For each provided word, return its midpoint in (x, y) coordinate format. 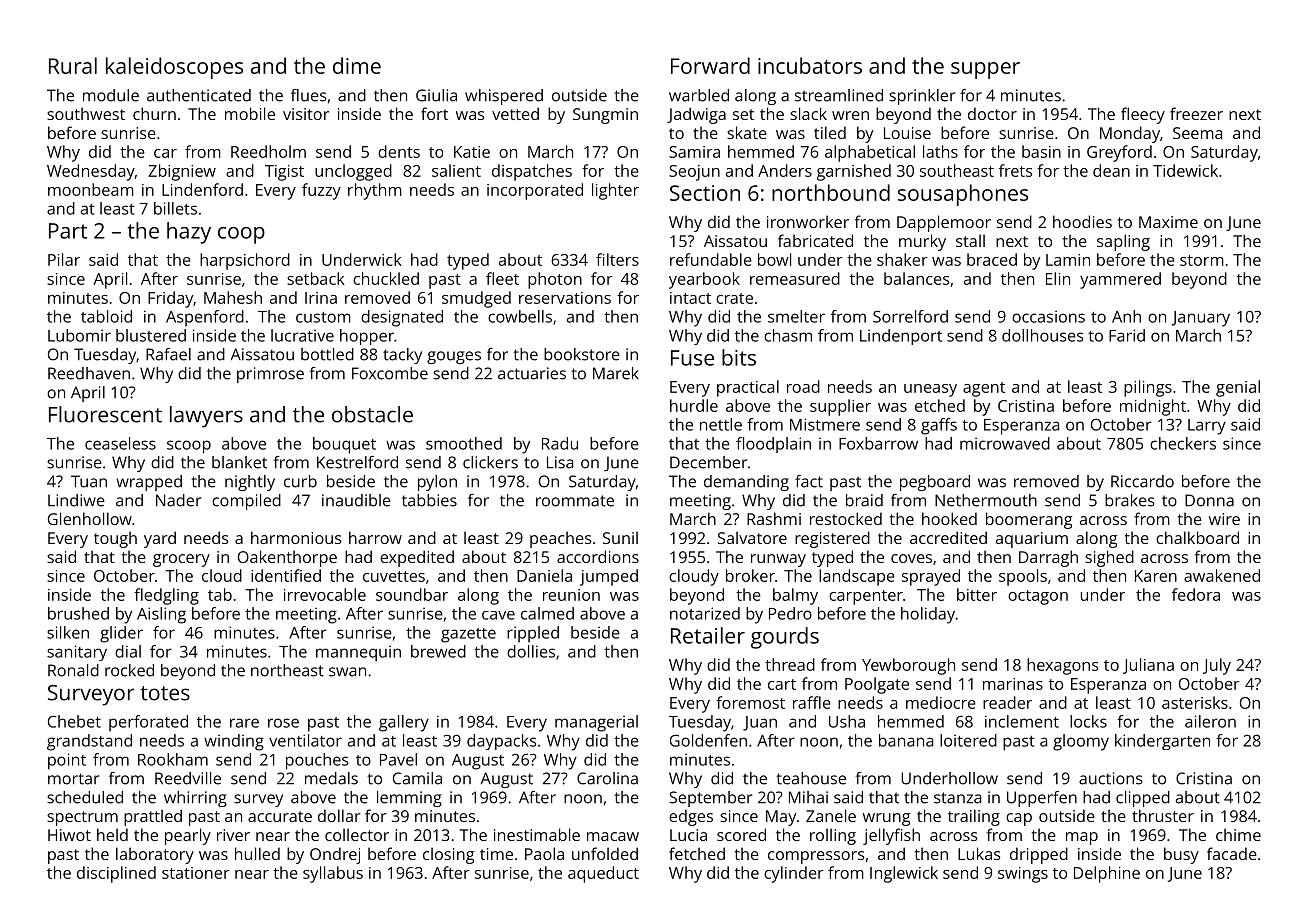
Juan (760, 723)
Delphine (1107, 874)
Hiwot (69, 835)
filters (617, 259)
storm (1202, 260)
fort (434, 113)
